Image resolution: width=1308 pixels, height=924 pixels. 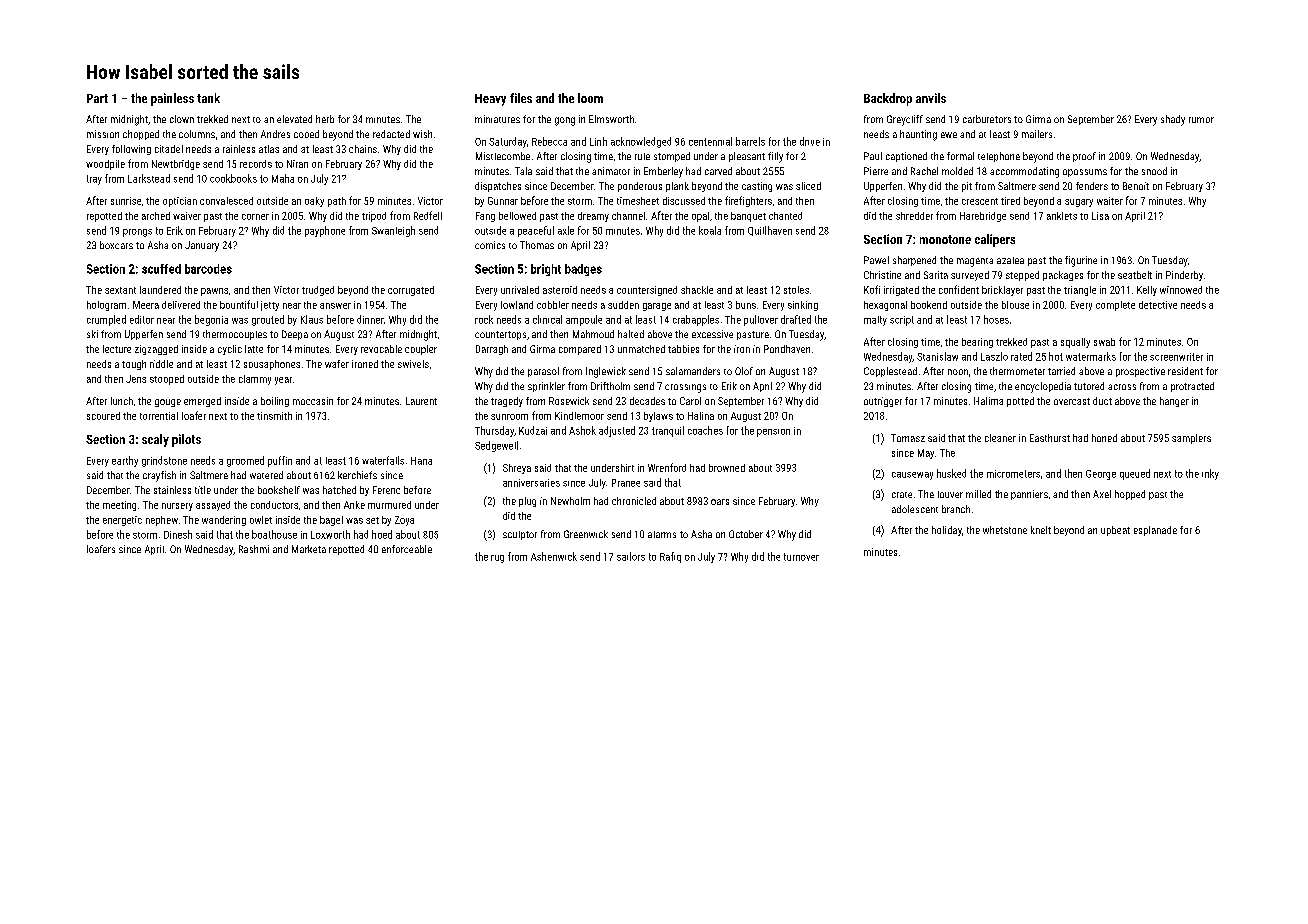 I want to click on Emberley, so click(x=663, y=172).
